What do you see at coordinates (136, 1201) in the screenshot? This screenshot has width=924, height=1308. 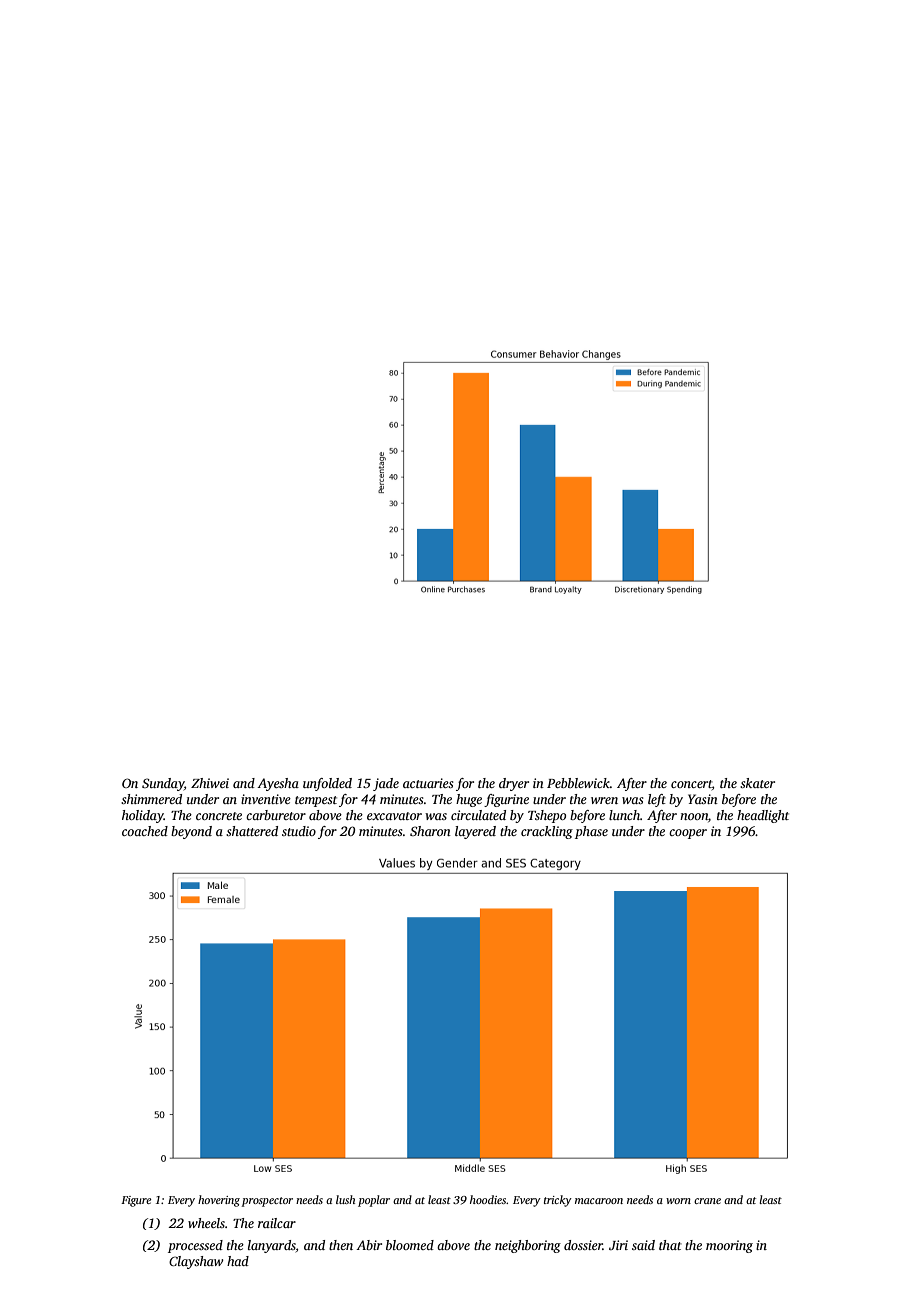 I see `Figure` at bounding box center [136, 1201].
